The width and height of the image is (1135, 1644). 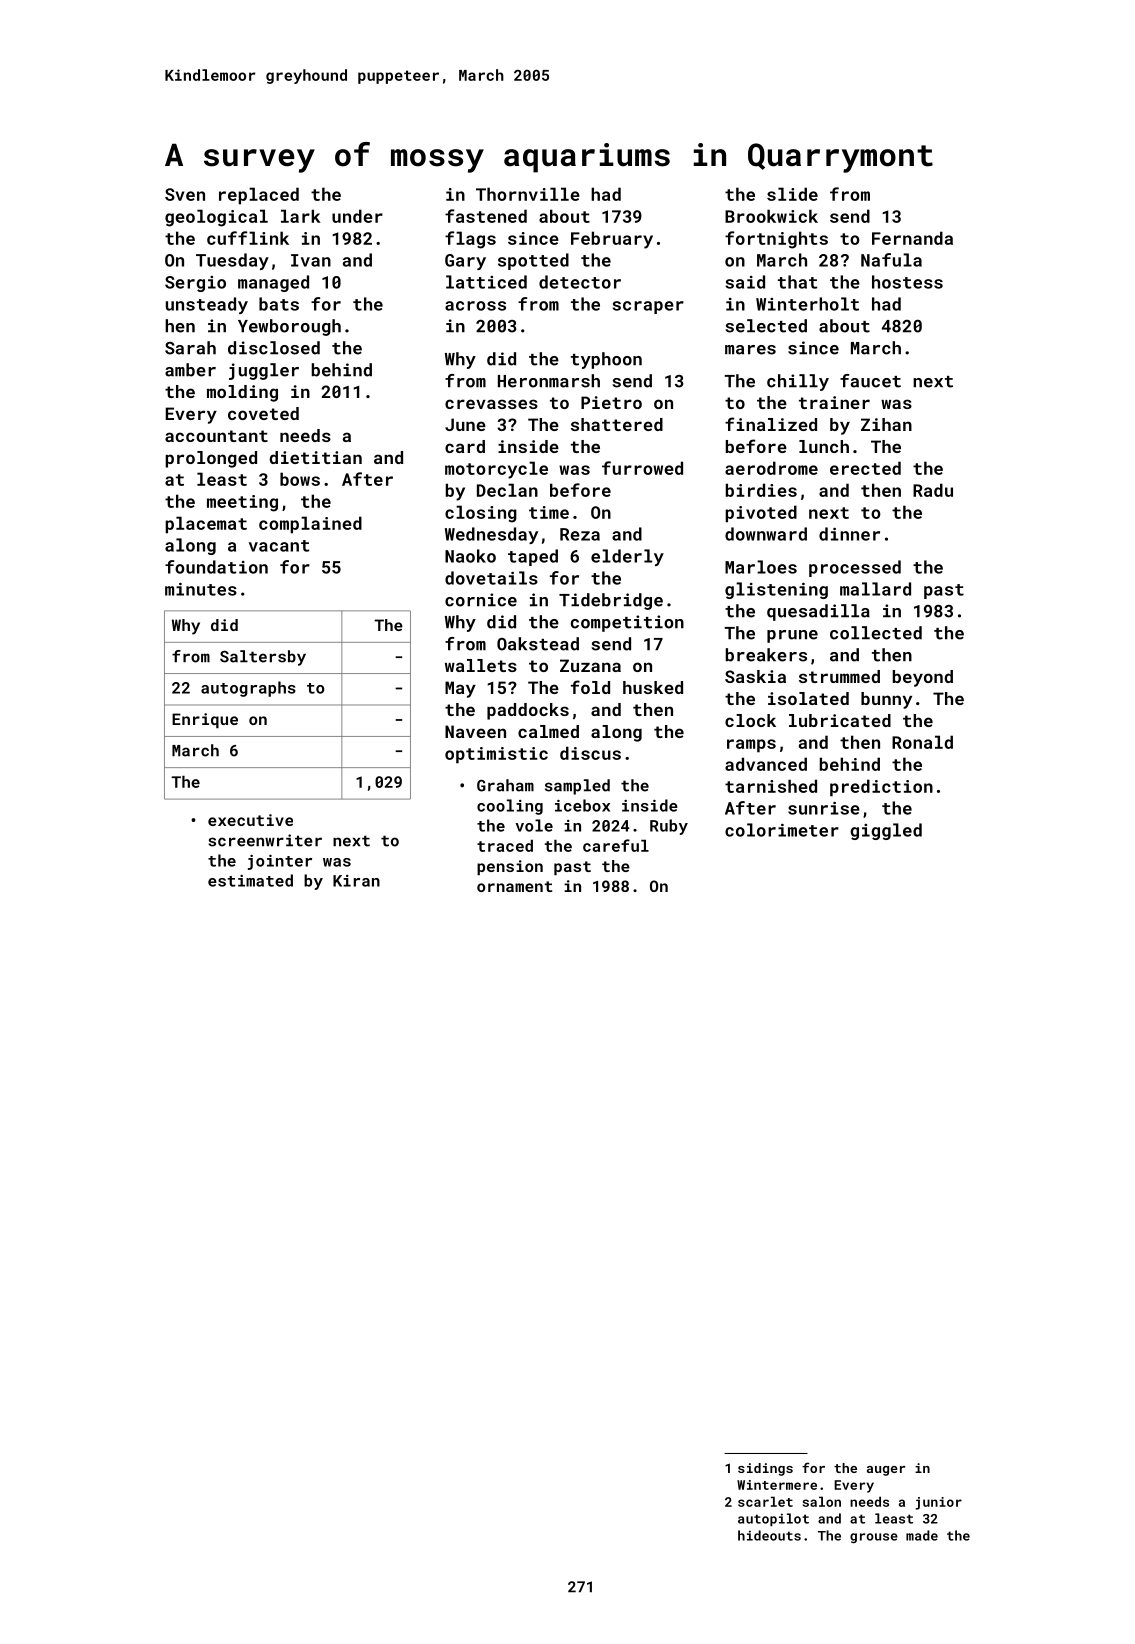 I want to click on ornament, so click(x=514, y=886).
